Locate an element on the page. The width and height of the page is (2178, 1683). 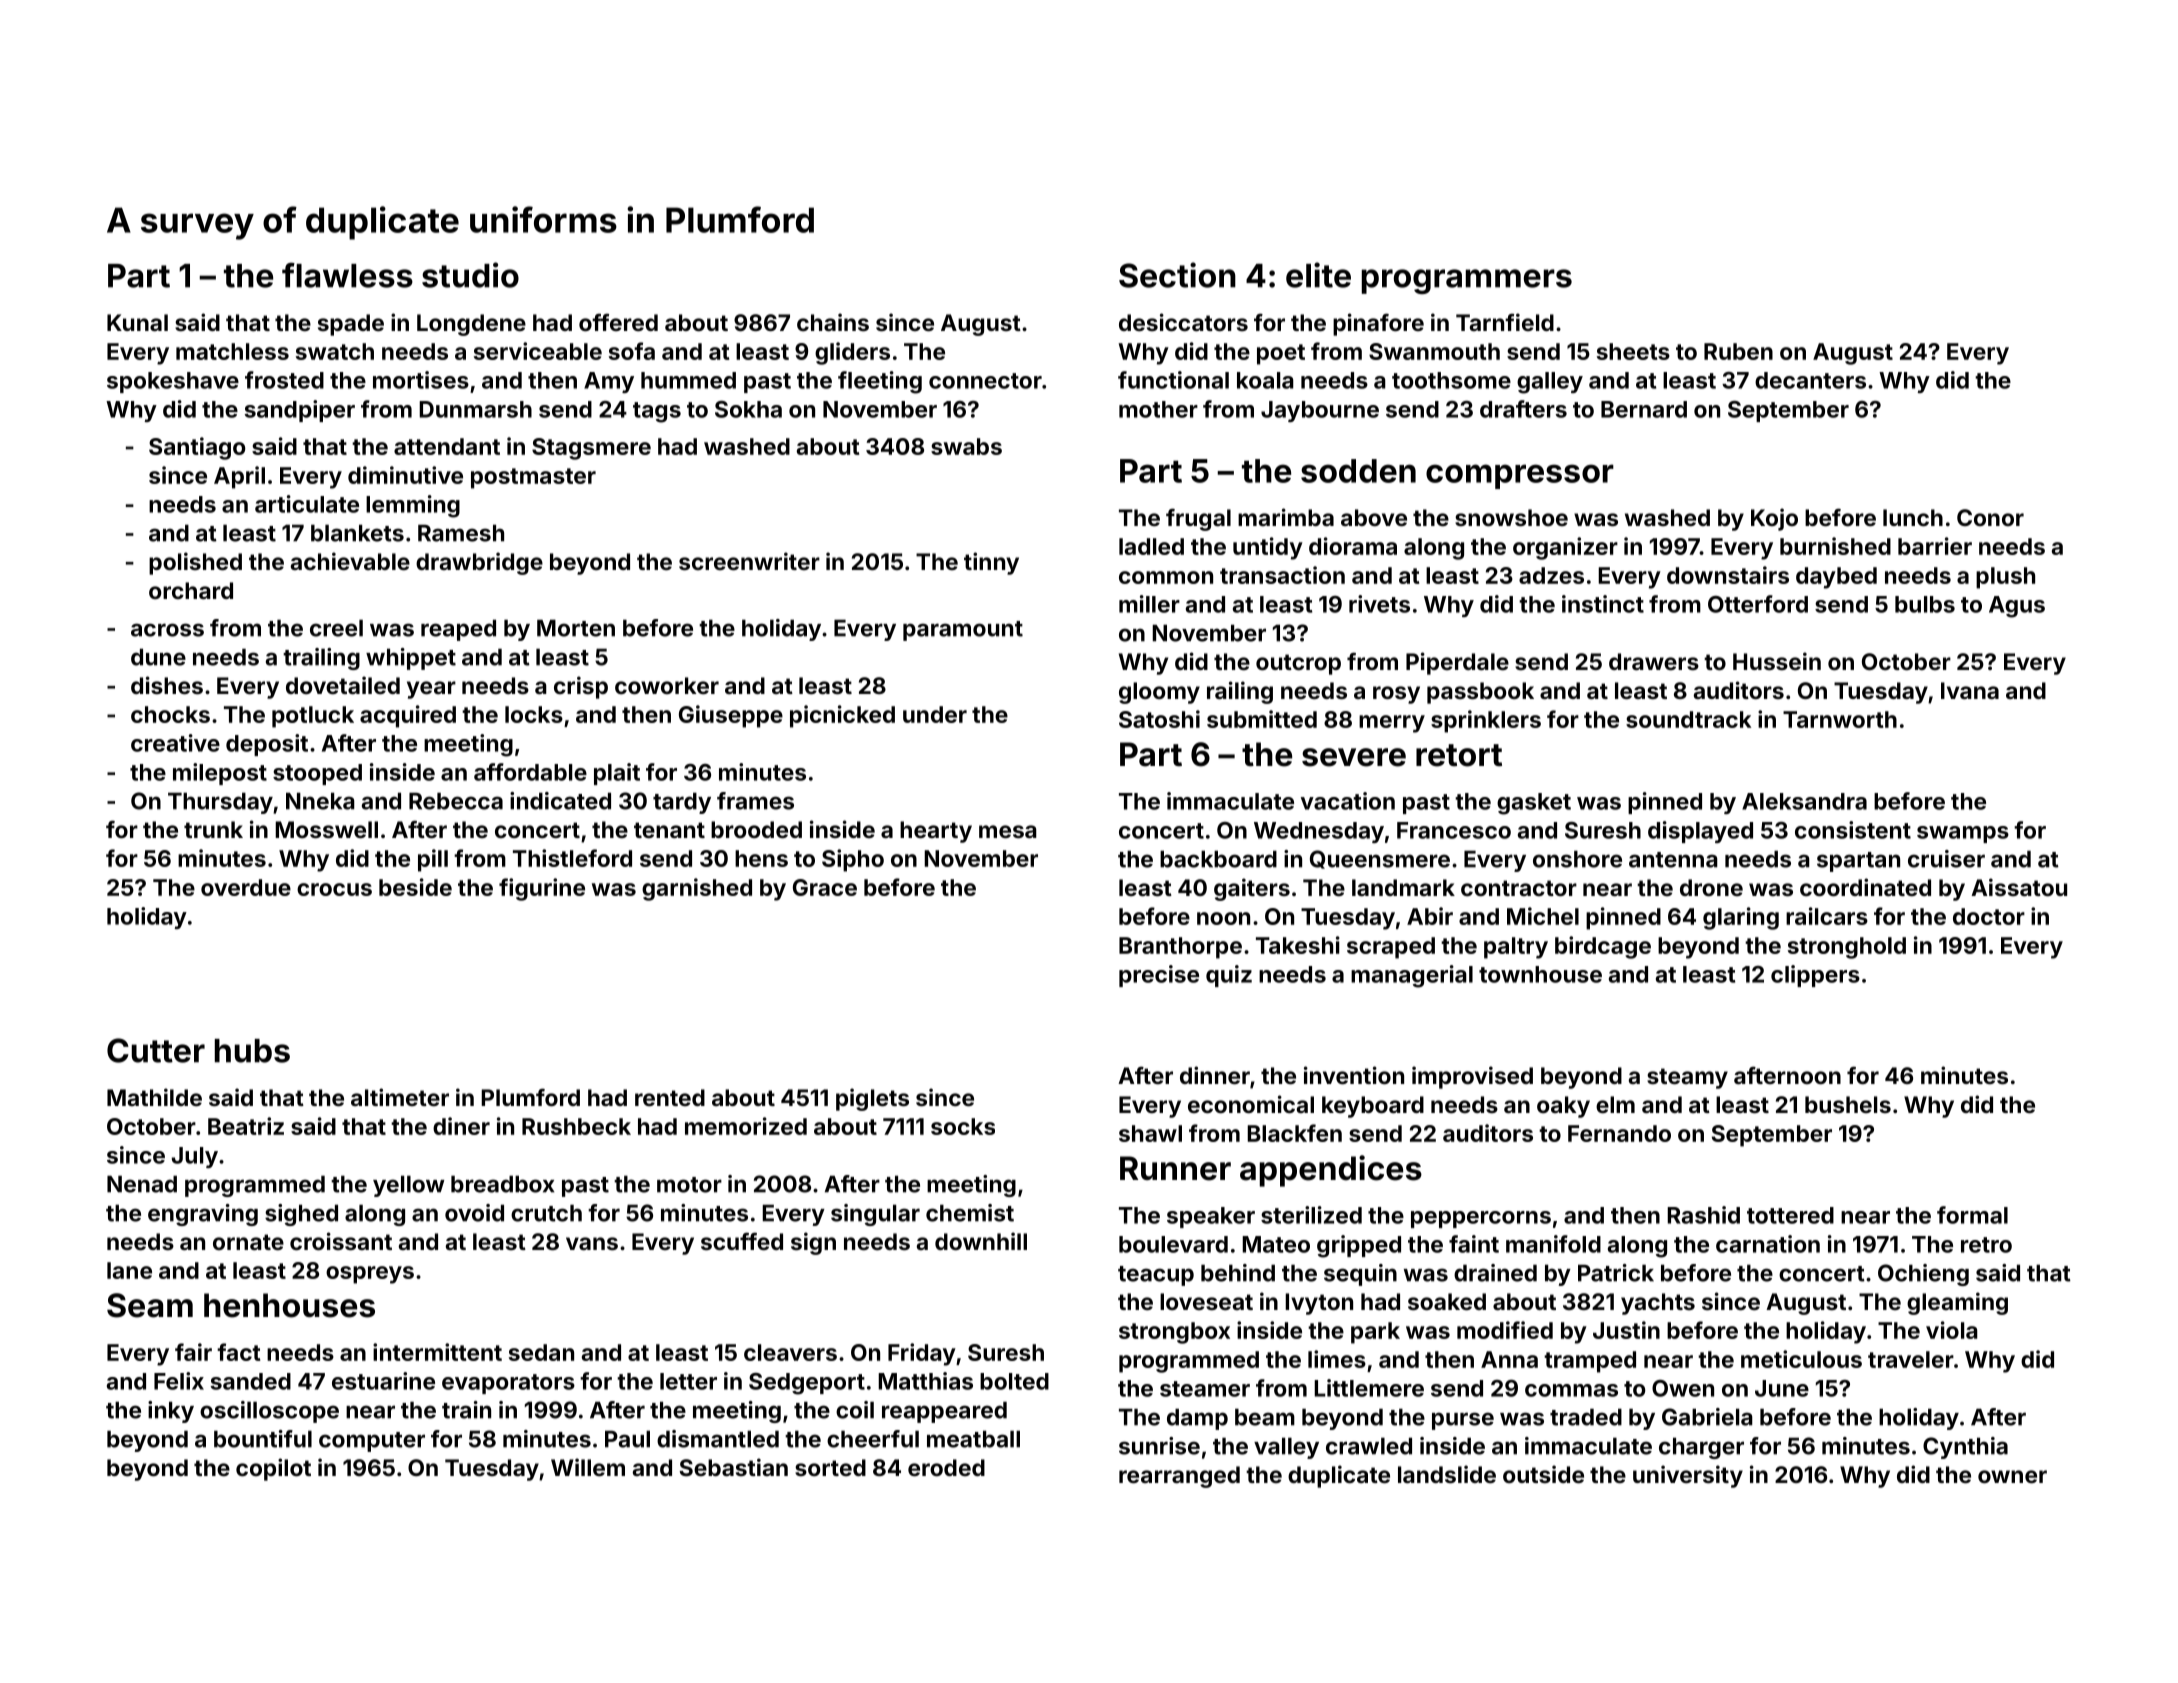
soundtrack is located at coordinates (1688, 719).
